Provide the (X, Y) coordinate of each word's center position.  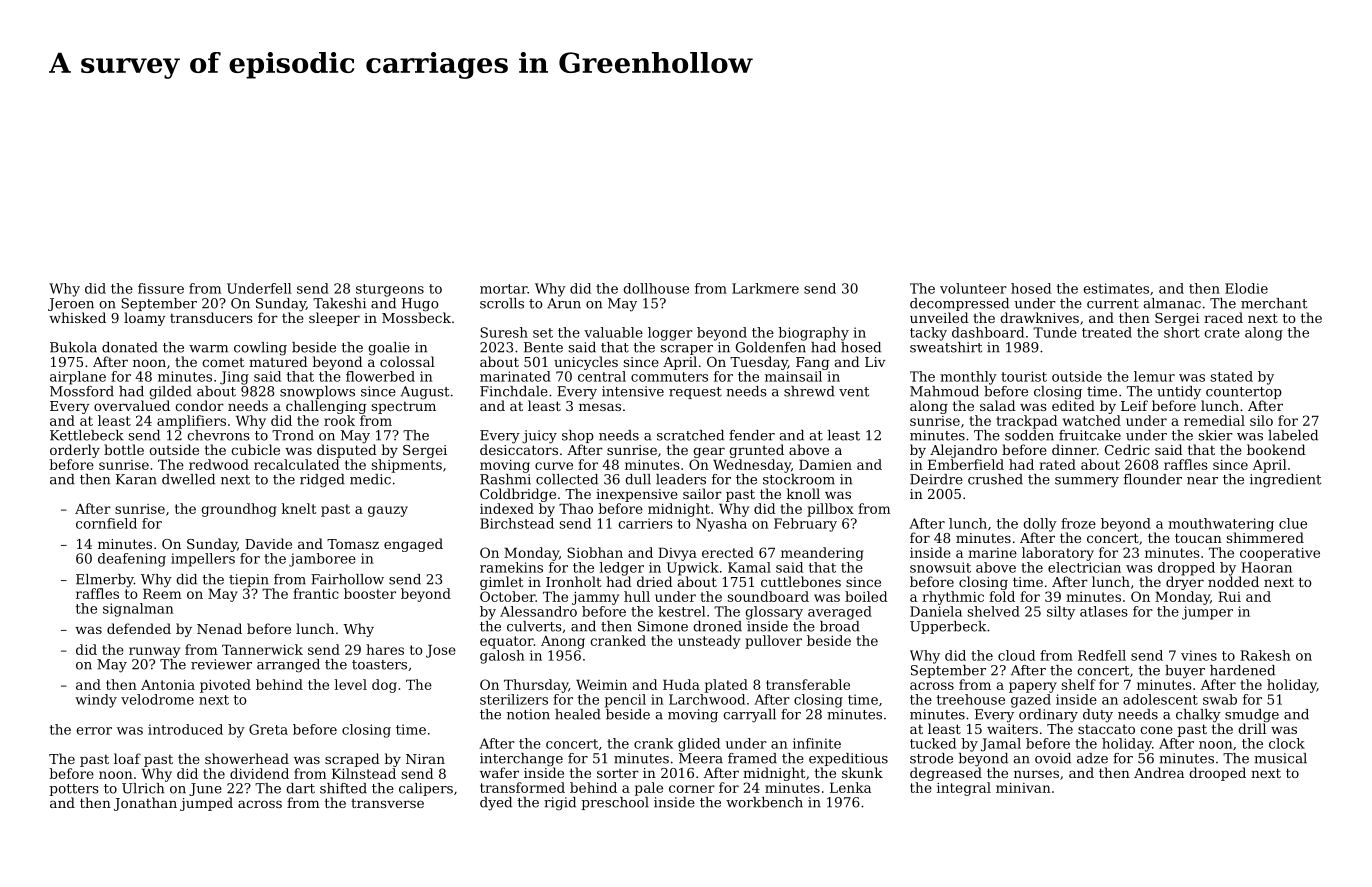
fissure (161, 288)
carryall (749, 716)
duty (1098, 716)
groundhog (238, 510)
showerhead (247, 758)
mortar (503, 289)
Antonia (168, 685)
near (1202, 481)
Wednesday (752, 466)
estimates (1116, 288)
